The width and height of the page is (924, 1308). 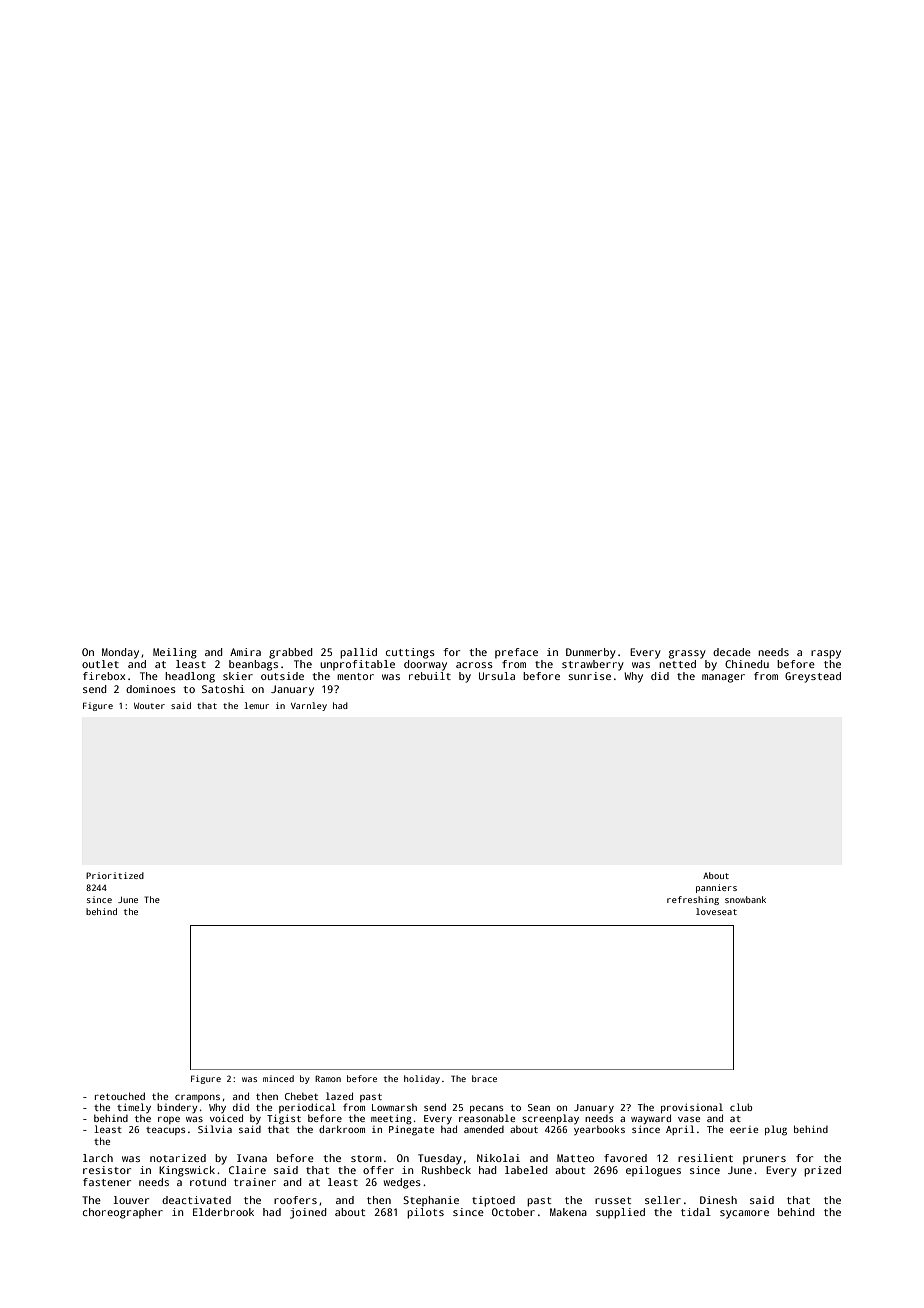 I want to click on dominoes, so click(x=151, y=689).
